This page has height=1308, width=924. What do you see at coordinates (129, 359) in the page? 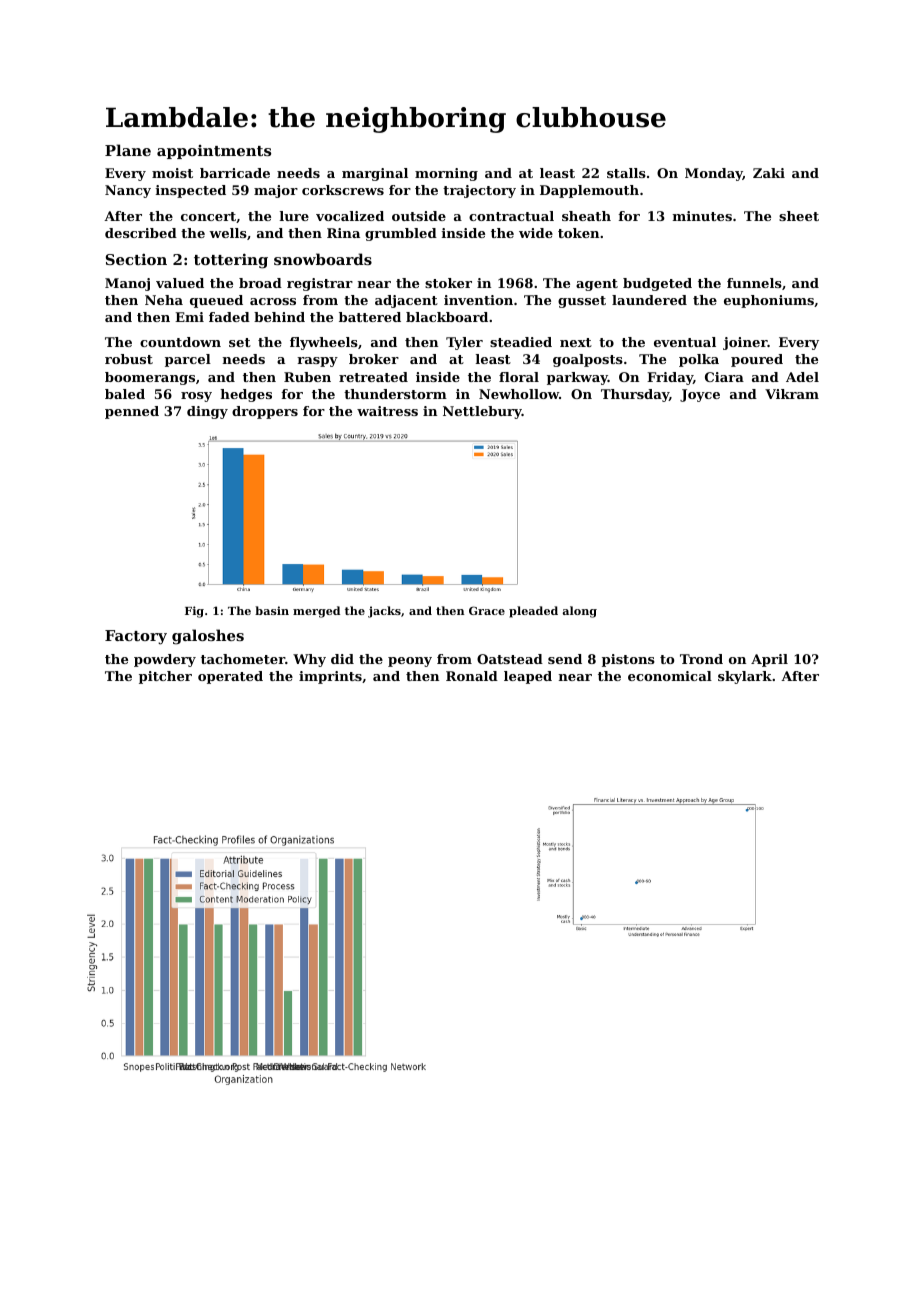
I see `robust` at bounding box center [129, 359].
